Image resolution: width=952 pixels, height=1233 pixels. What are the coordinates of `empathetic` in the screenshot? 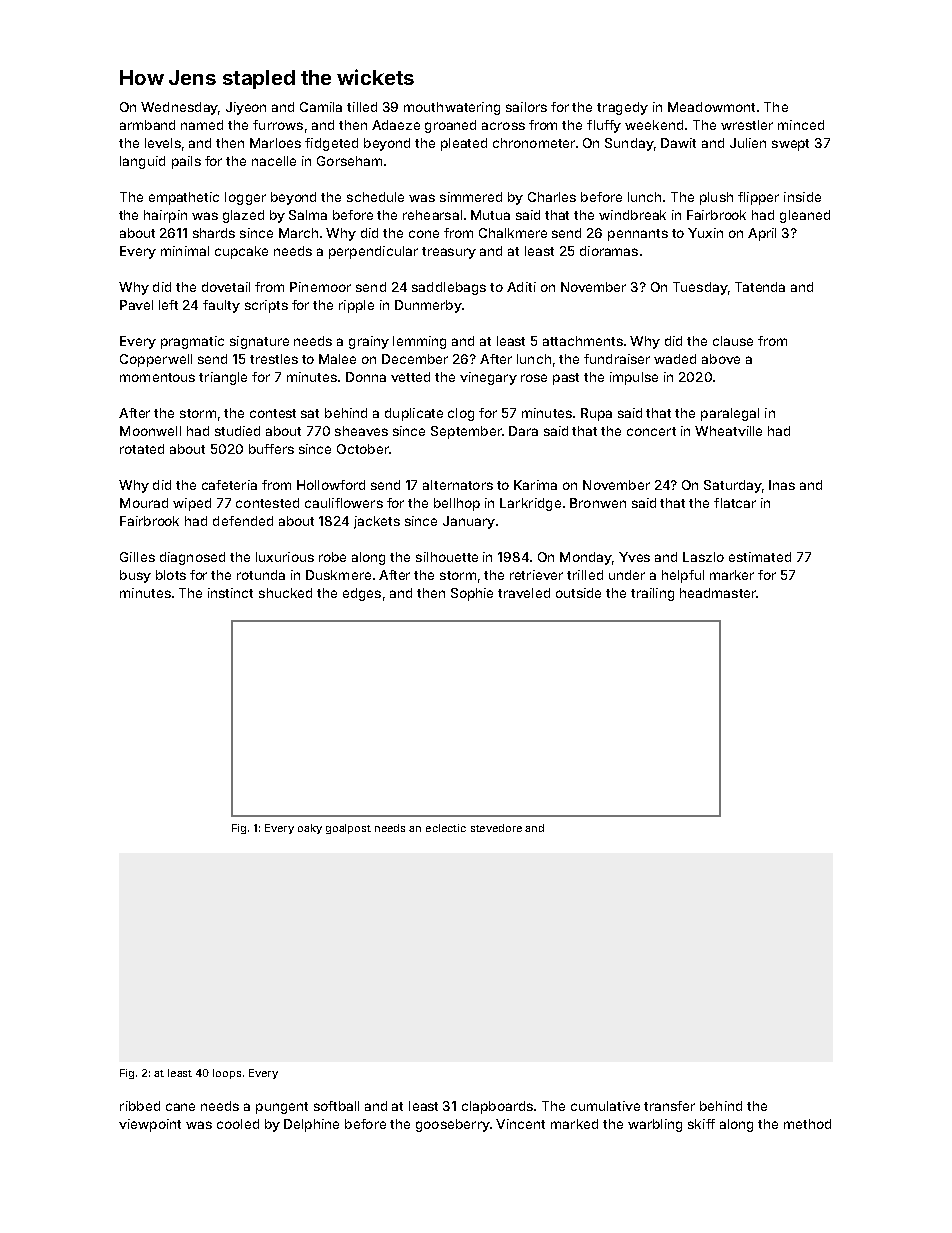 It's located at (184, 198).
